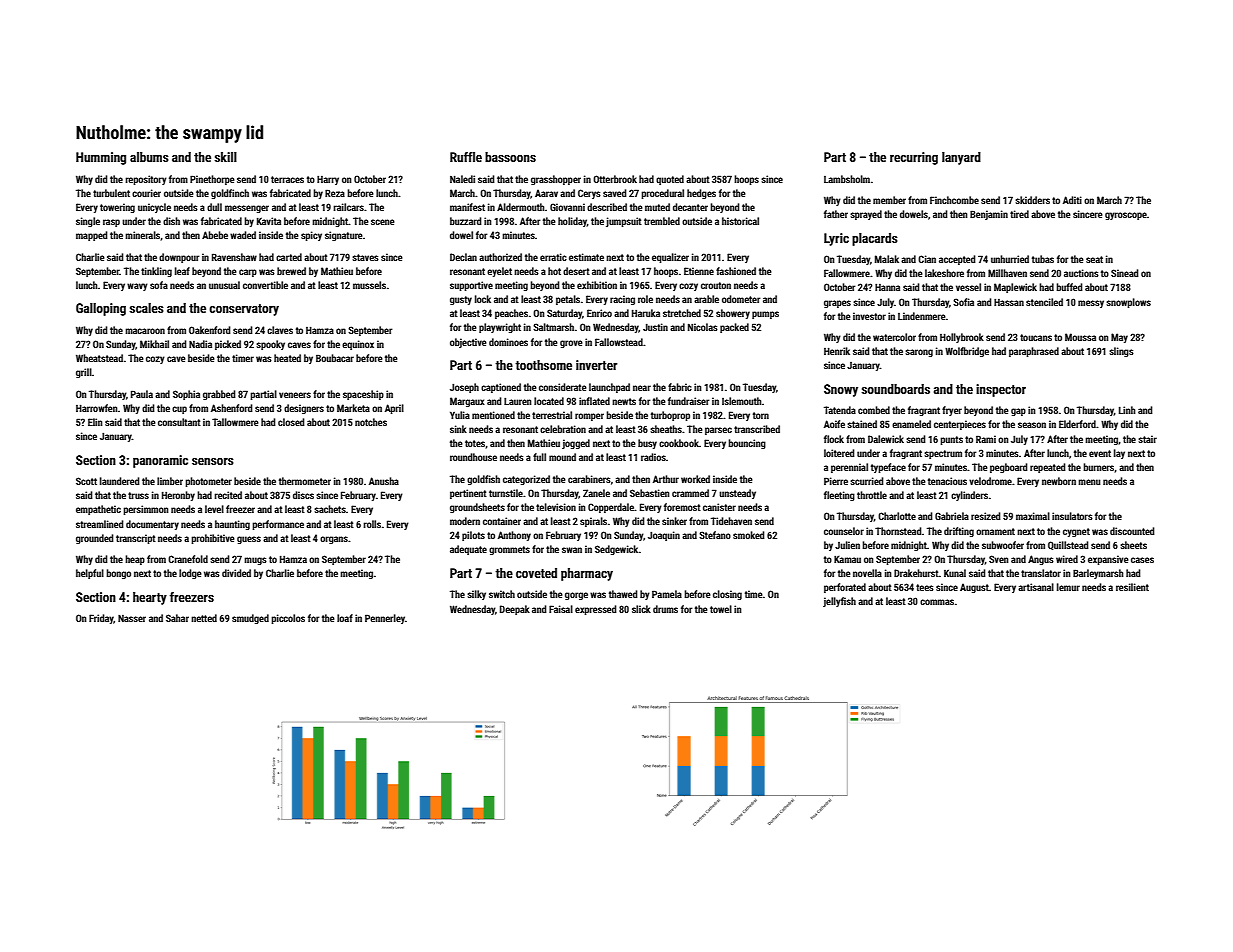 The image size is (1233, 952). What do you see at coordinates (250, 619) in the image?
I see `smudged` at bounding box center [250, 619].
